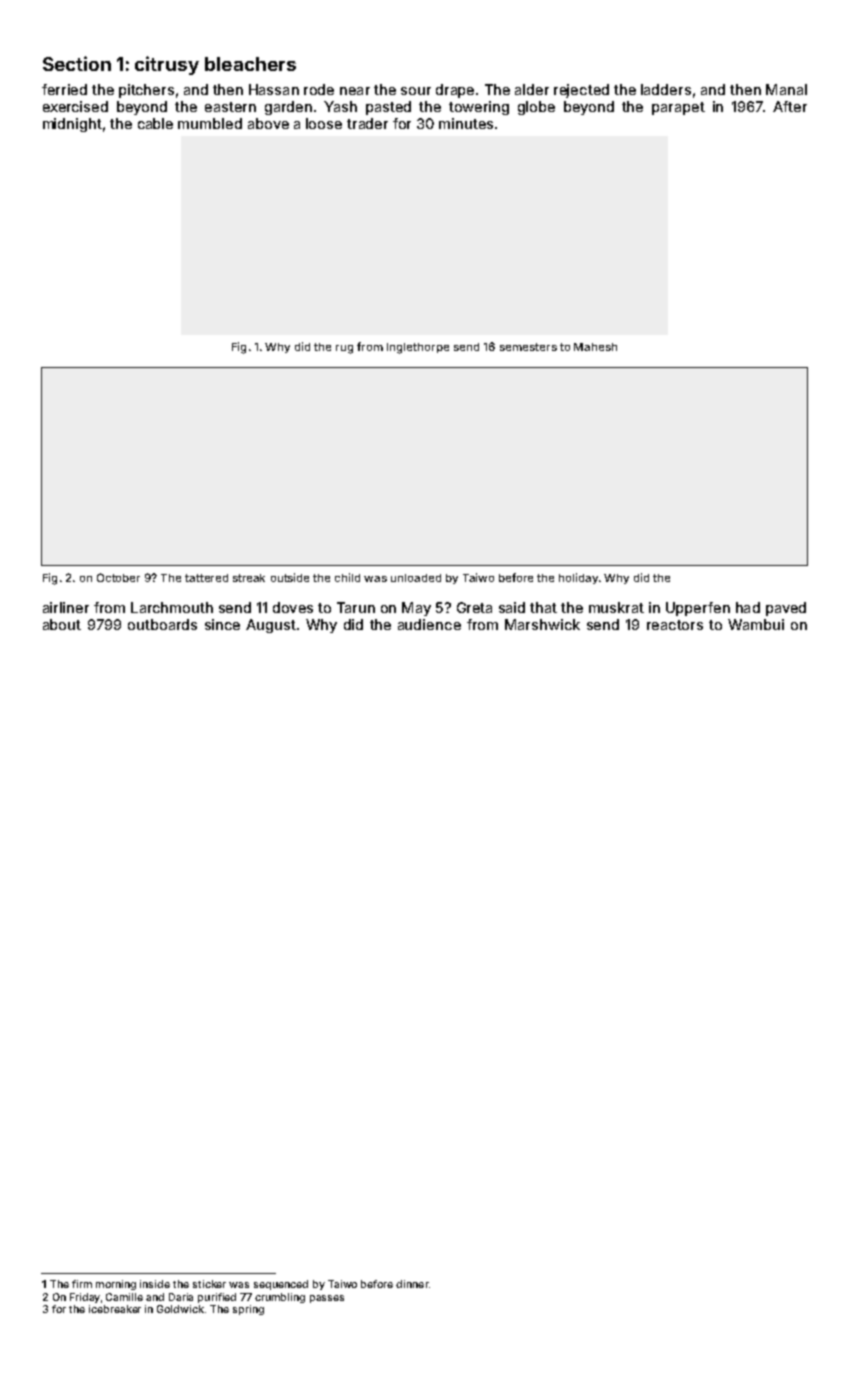  Describe the element at coordinates (675, 625) in the page. I see `reactors` at that location.
